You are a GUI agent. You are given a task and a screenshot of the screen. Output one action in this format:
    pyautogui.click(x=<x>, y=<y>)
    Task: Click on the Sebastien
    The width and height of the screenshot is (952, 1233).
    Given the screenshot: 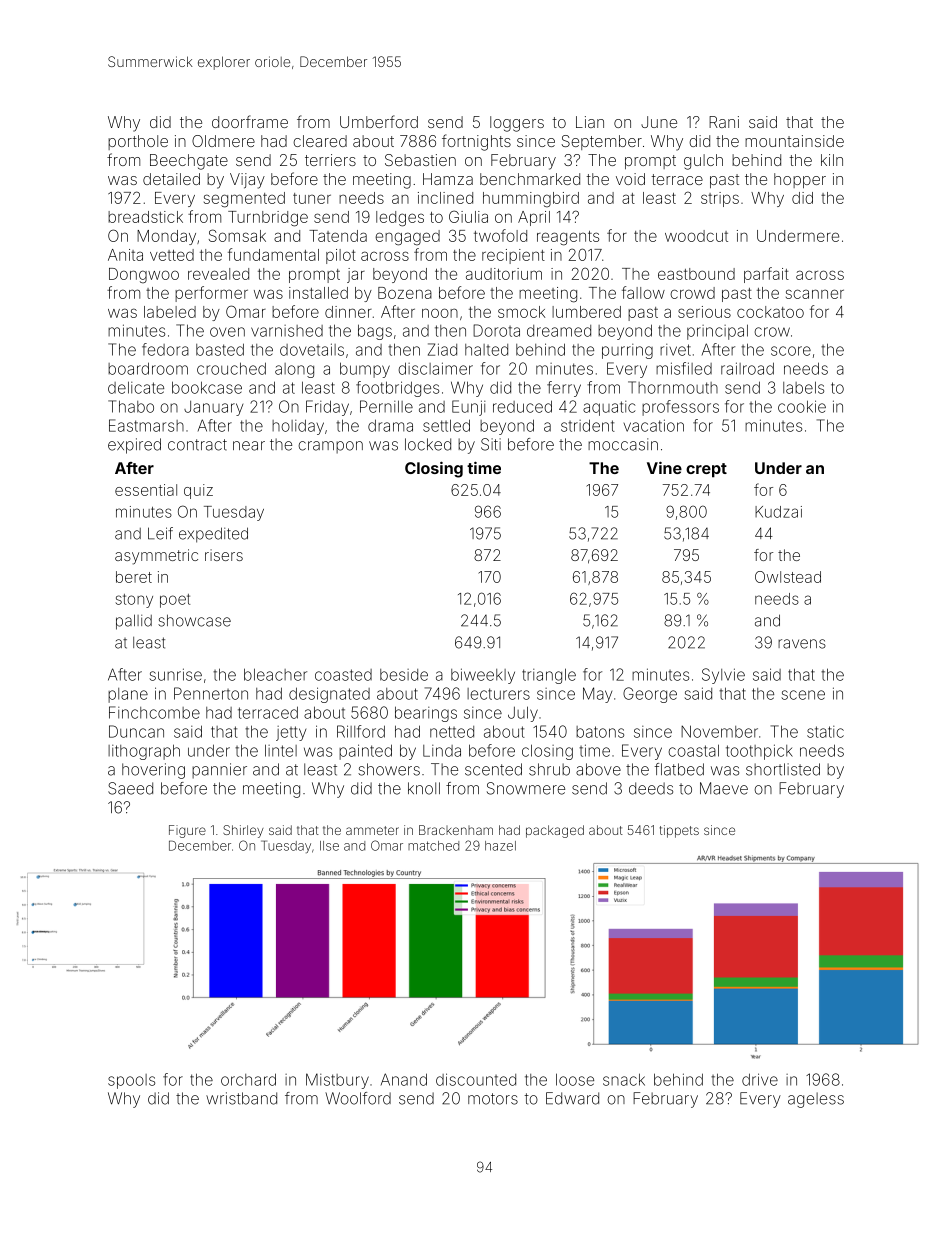 What is the action you would take?
    pyautogui.click(x=420, y=160)
